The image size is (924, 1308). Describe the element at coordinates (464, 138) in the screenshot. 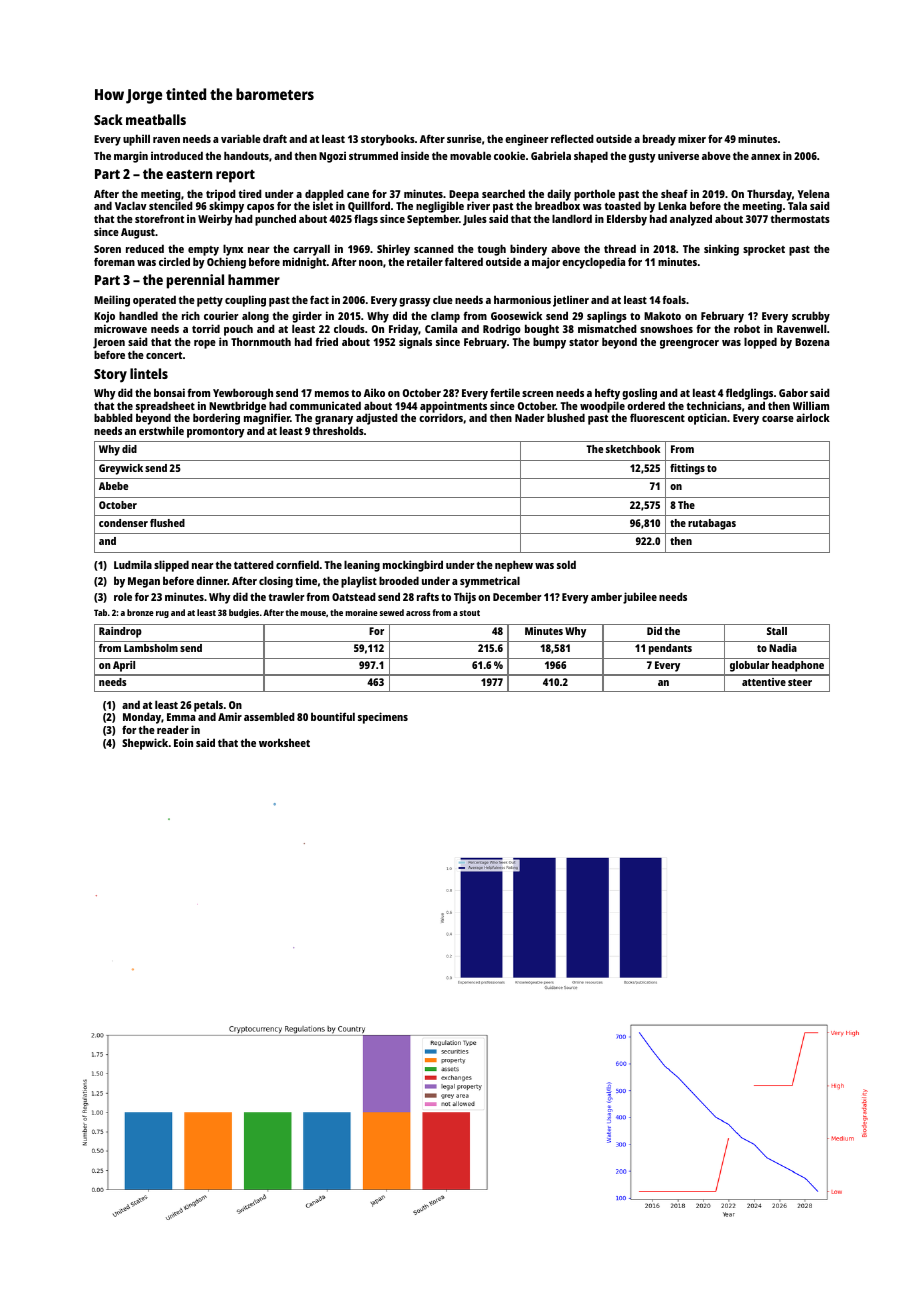

I see `sunrise` at that location.
